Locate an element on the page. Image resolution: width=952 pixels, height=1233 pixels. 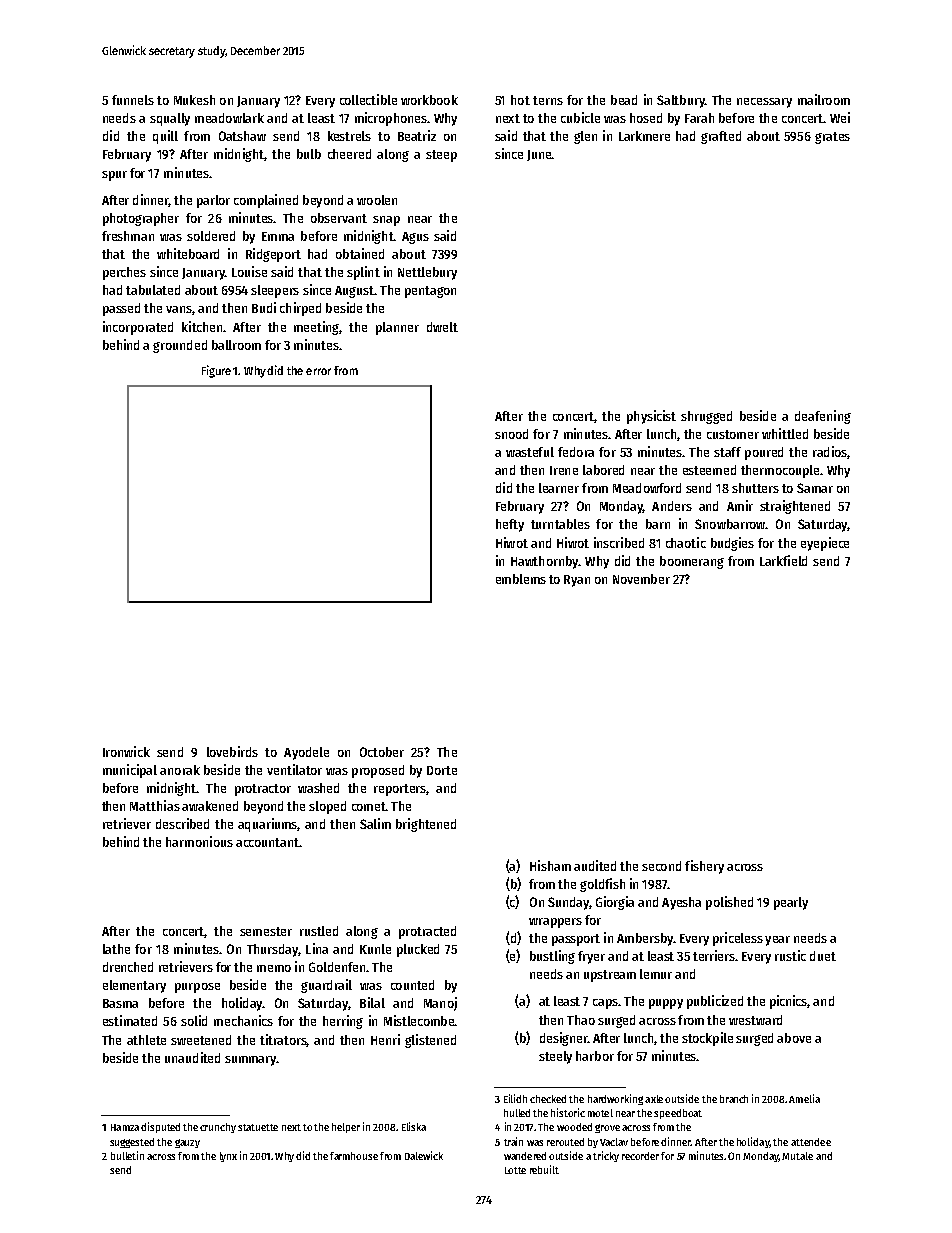
barn is located at coordinates (658, 524).
